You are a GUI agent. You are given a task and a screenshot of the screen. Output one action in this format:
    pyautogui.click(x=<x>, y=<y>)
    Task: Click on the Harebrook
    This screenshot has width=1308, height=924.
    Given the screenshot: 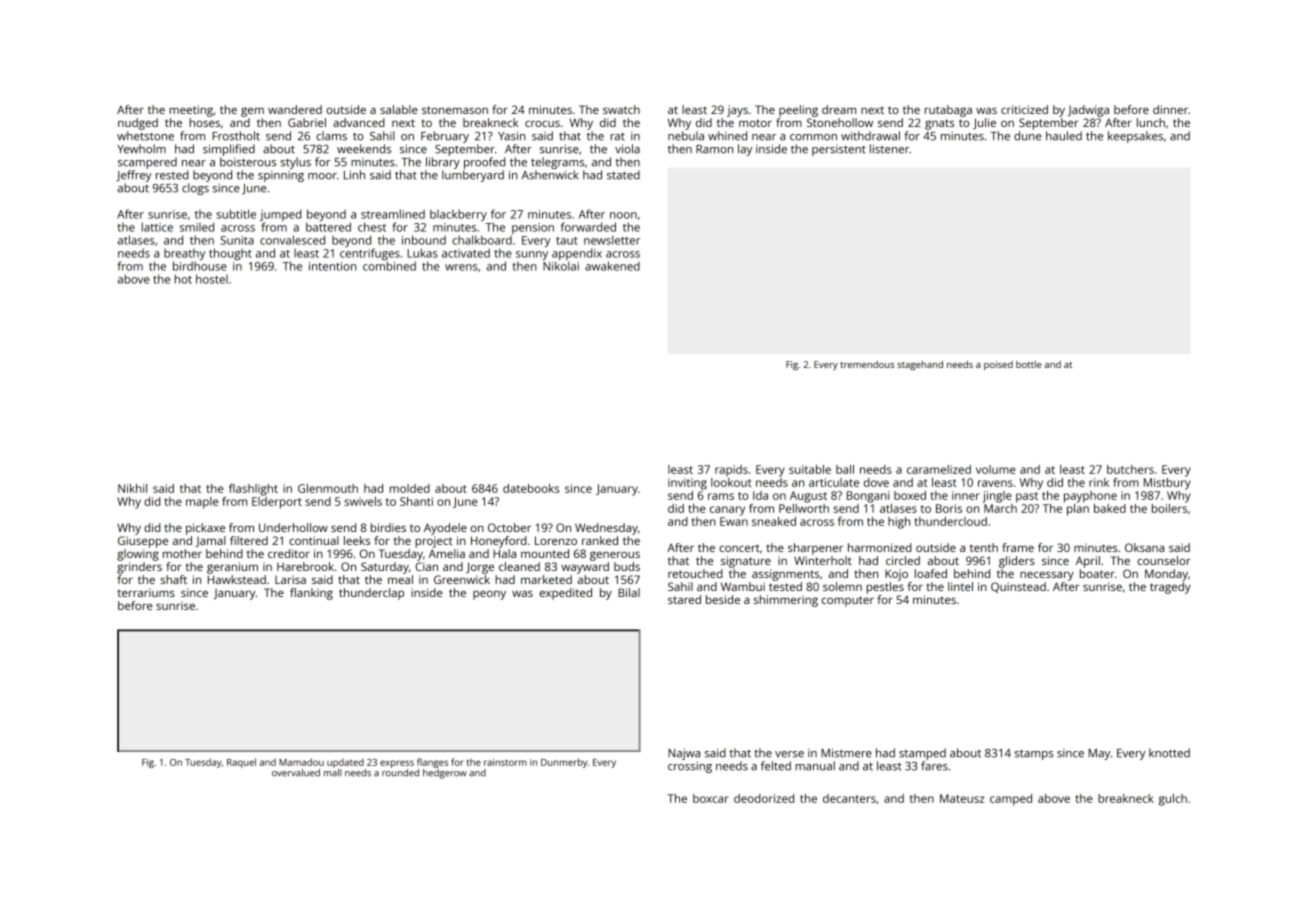 What is the action you would take?
    pyautogui.click(x=305, y=566)
